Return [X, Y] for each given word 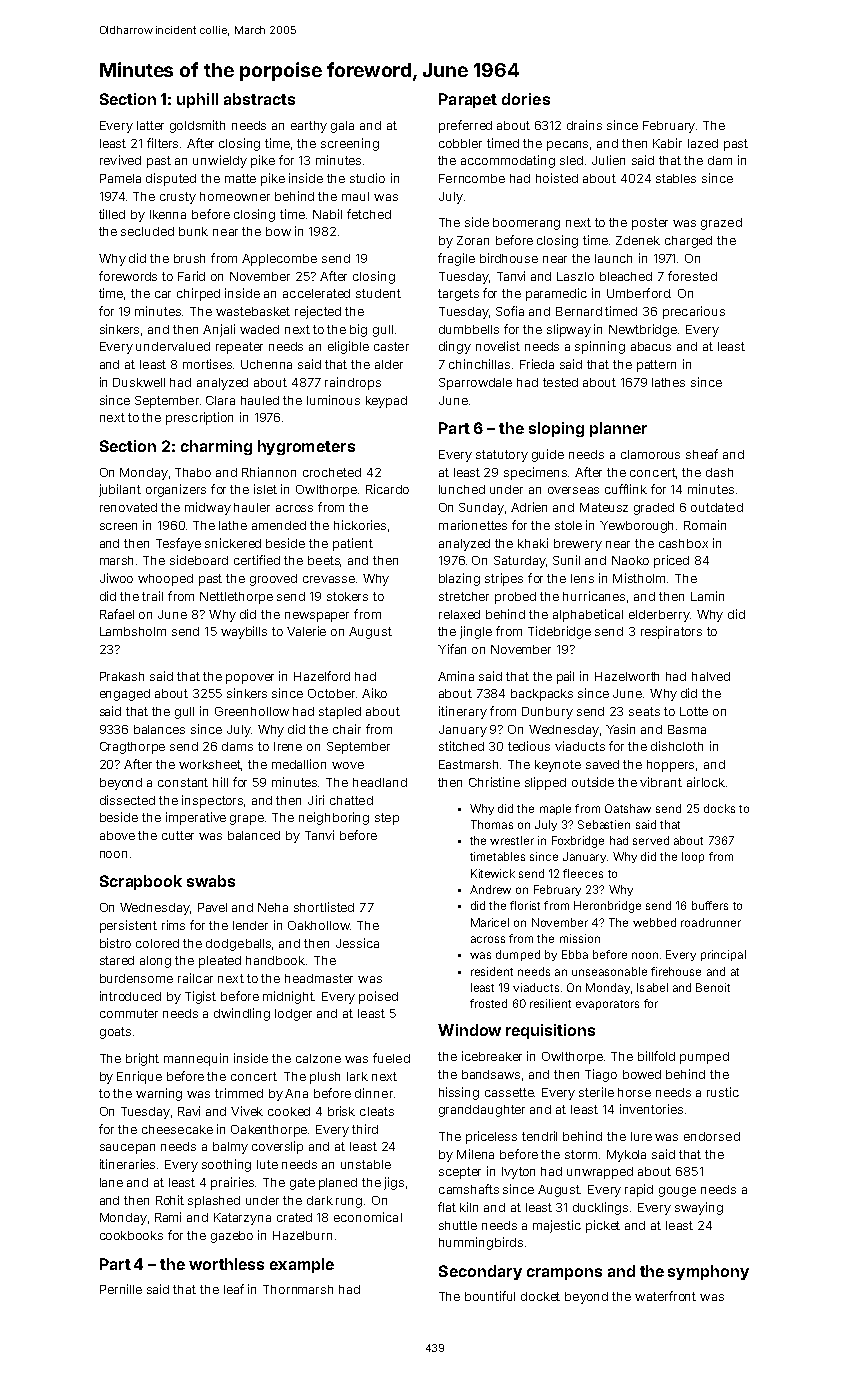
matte [240, 178]
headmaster [319, 978]
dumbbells [469, 329]
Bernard [579, 311]
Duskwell [139, 382]
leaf [234, 1289]
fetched [369, 214]
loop [693, 857]
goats [115, 1033]
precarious [694, 312]
